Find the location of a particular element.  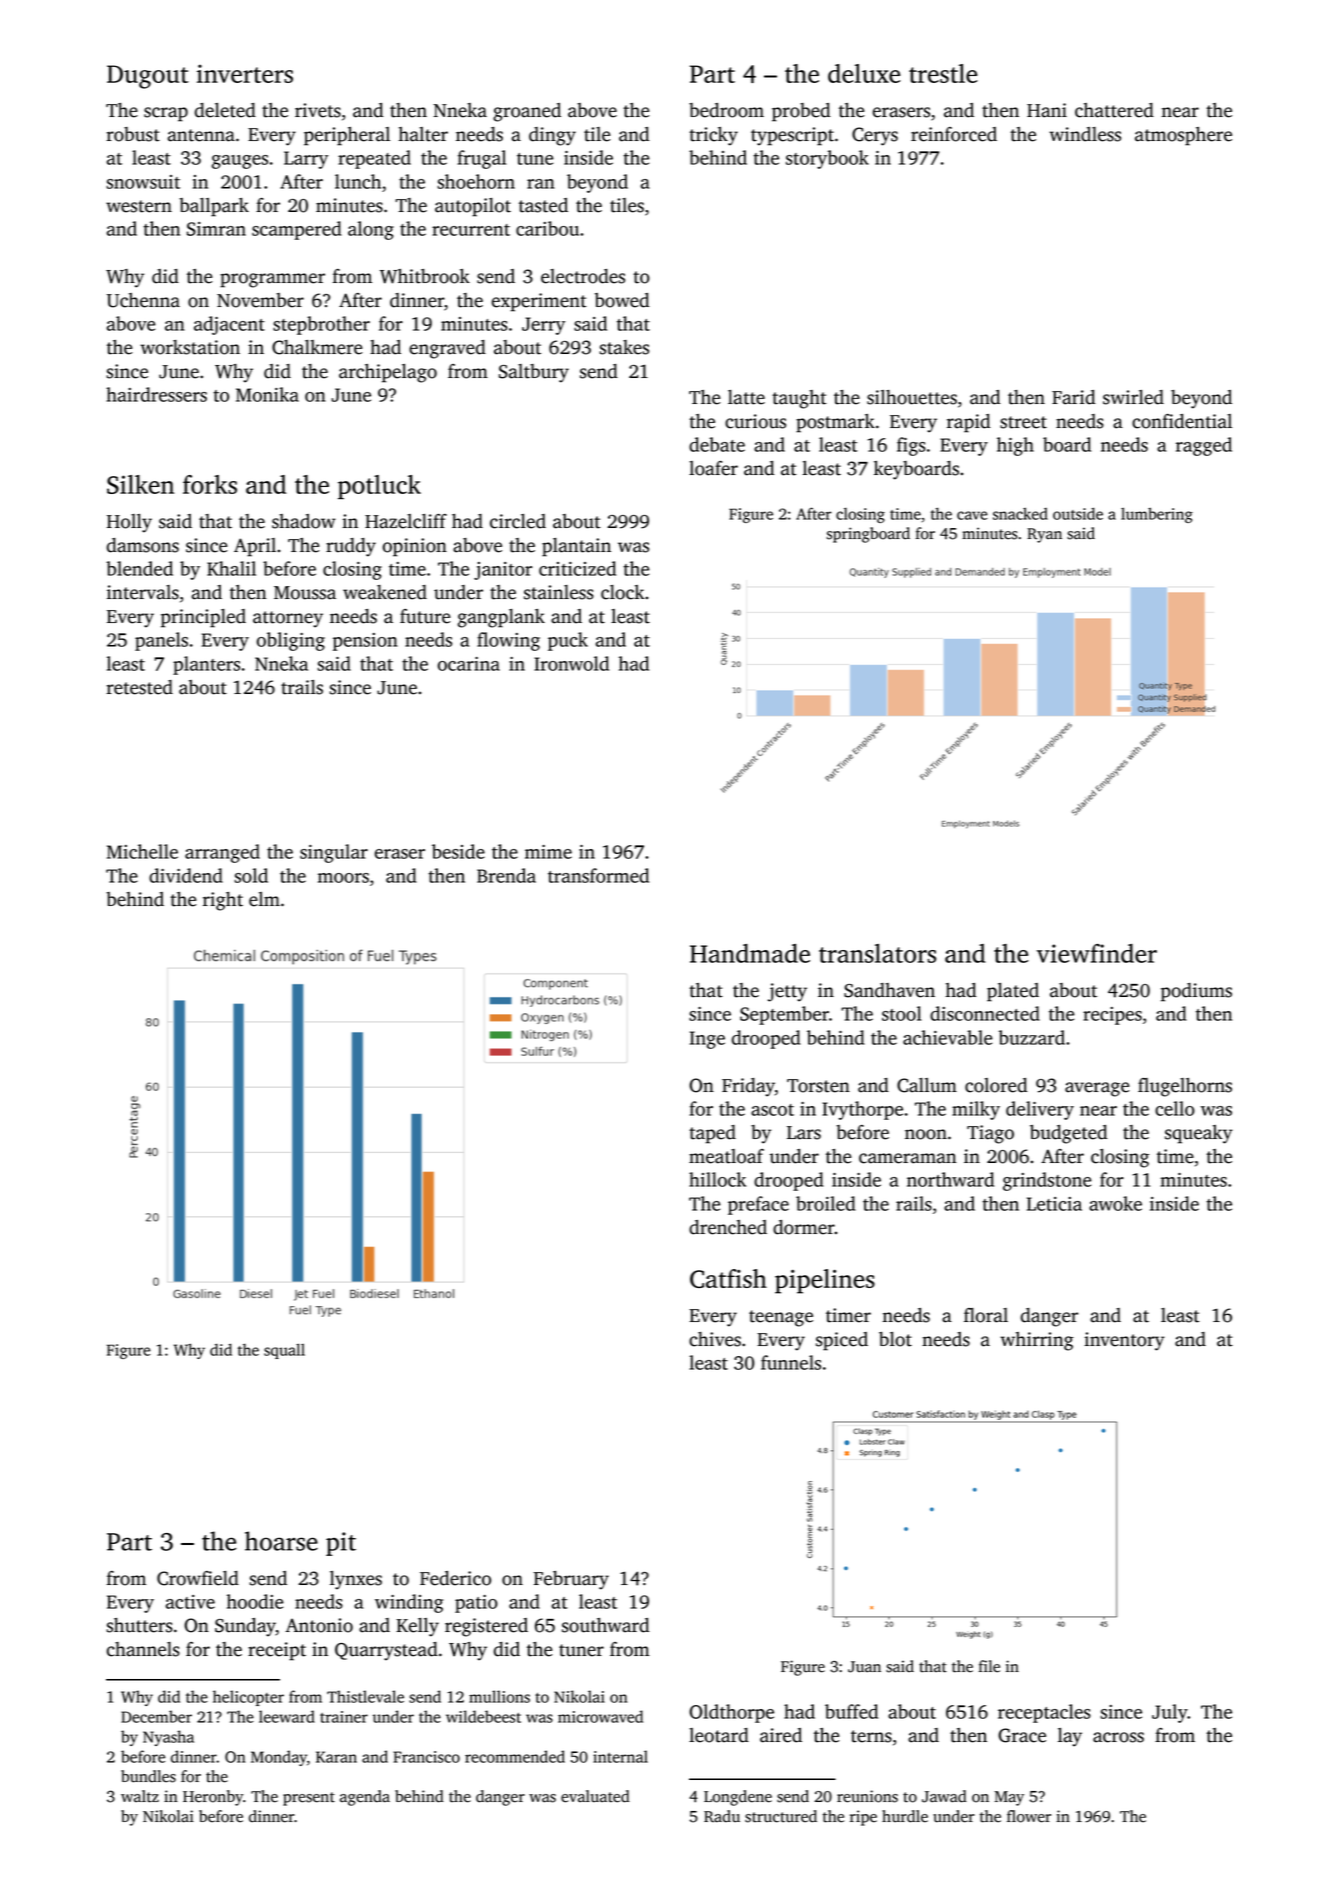

squall is located at coordinates (284, 1351).
